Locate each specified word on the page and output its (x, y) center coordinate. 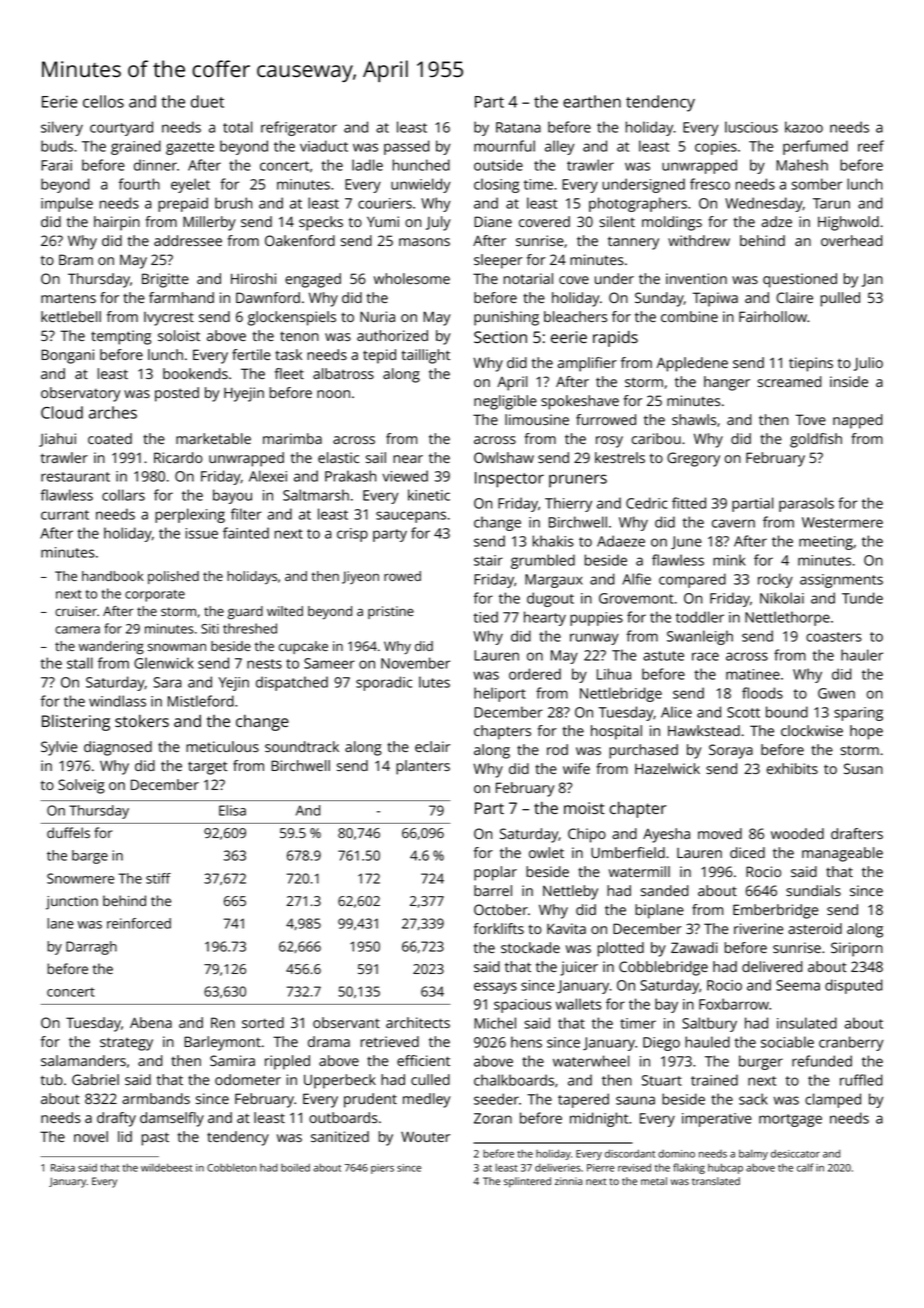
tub (52, 1079)
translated (716, 1181)
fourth (139, 184)
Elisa (232, 810)
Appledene (692, 364)
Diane (493, 221)
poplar (495, 873)
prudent (370, 1100)
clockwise (812, 730)
